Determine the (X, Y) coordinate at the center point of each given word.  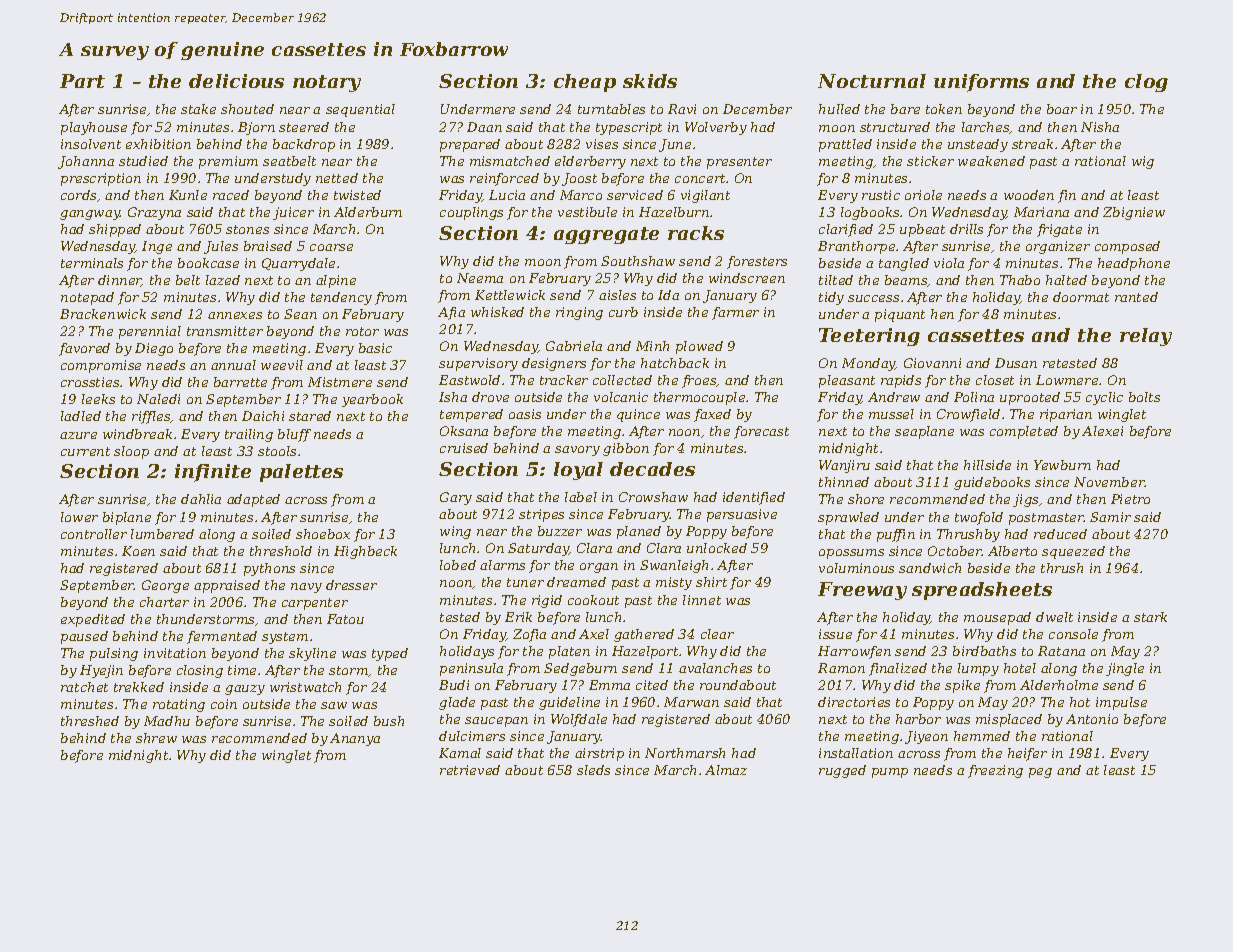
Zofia (529, 635)
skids (650, 81)
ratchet (84, 687)
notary (327, 83)
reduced (1060, 534)
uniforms (981, 83)
